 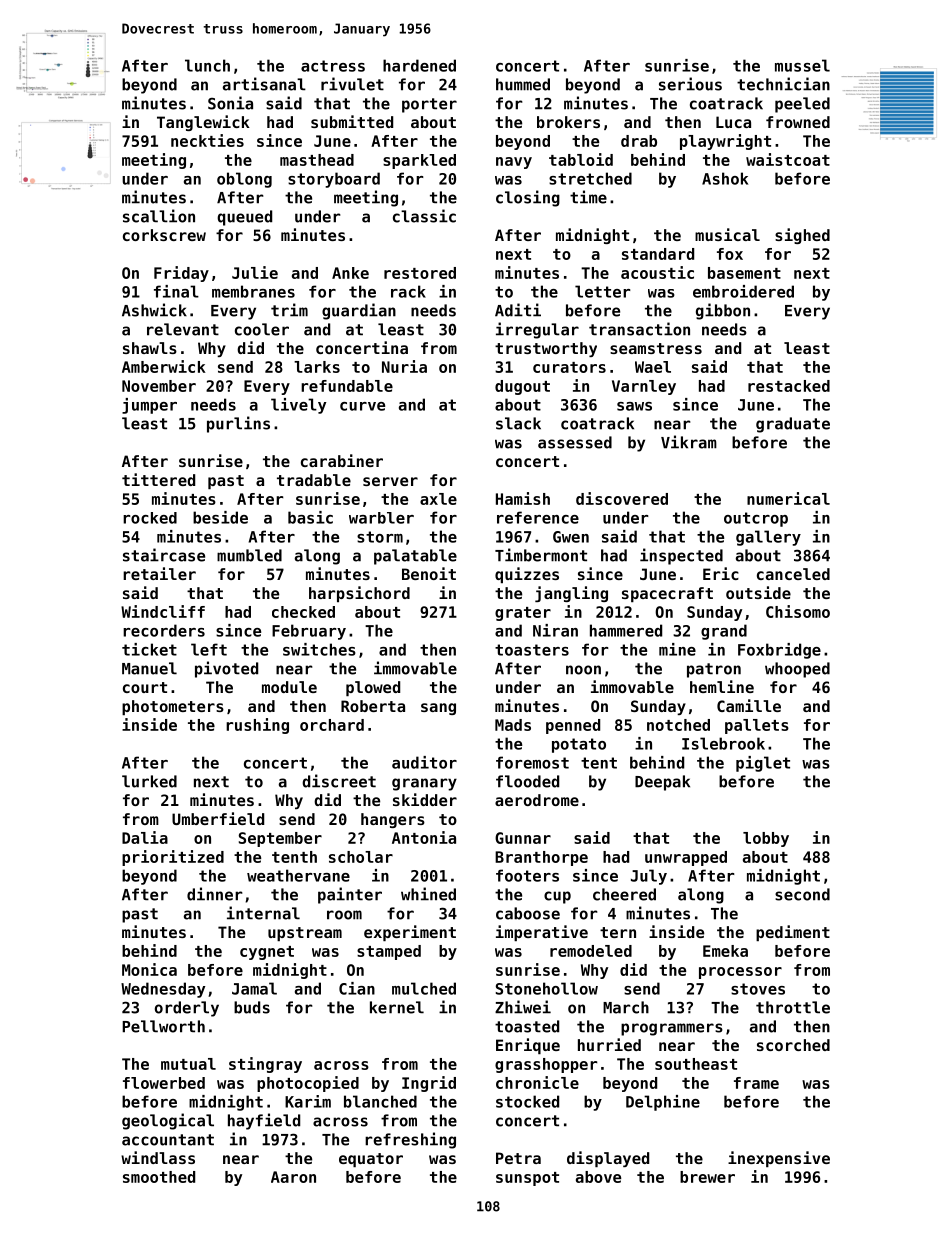 What do you see at coordinates (528, 198) in the document?
I see `closing` at bounding box center [528, 198].
